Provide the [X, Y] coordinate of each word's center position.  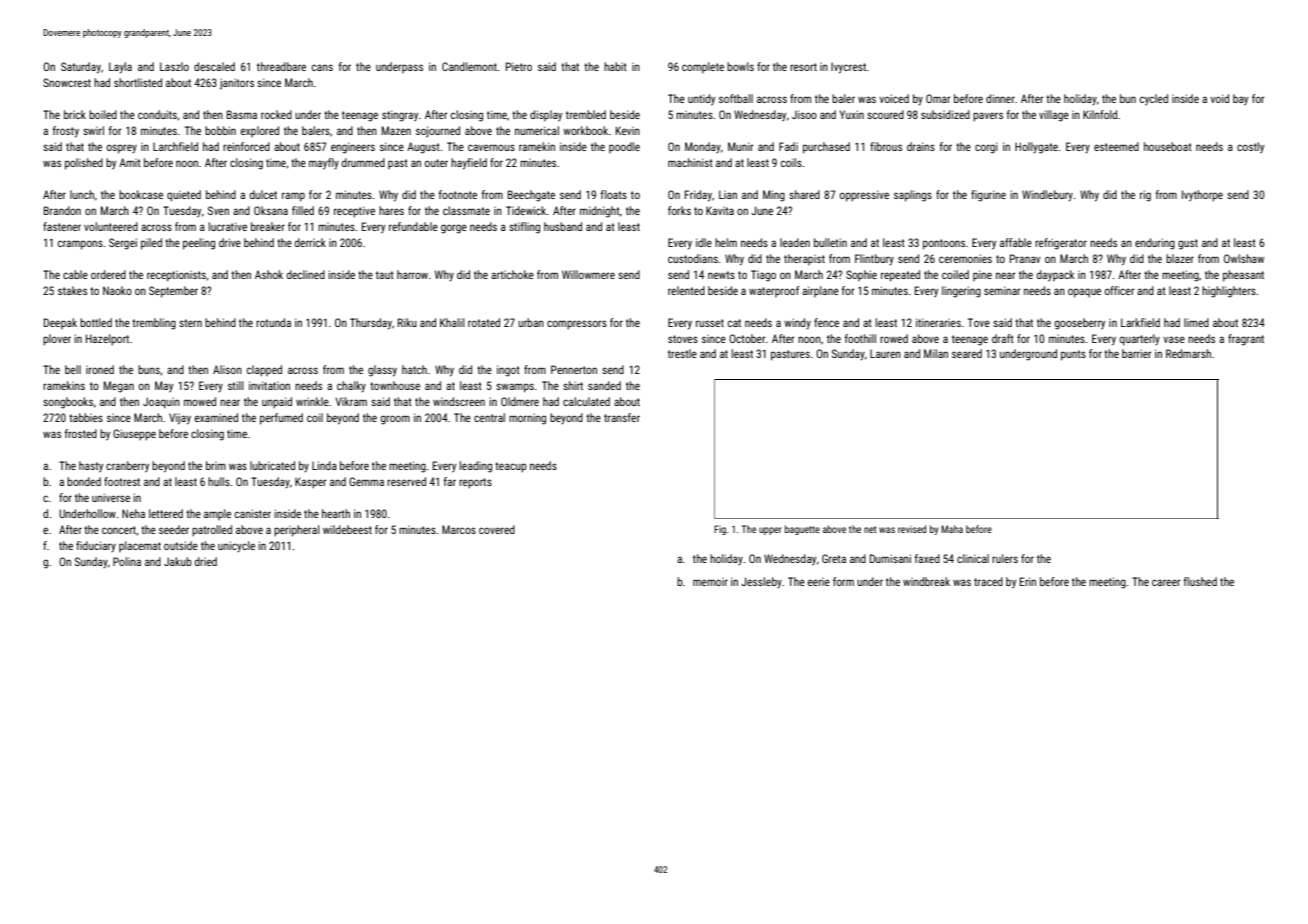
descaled [214, 66]
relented [686, 290]
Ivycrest [848, 68]
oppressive [864, 196]
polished [84, 164]
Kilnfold [1100, 114]
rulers [1005, 558]
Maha [952, 529]
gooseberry [1080, 324]
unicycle [236, 546]
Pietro [519, 66]
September [173, 292]
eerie [819, 582]
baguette [802, 530]
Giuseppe [134, 435]
